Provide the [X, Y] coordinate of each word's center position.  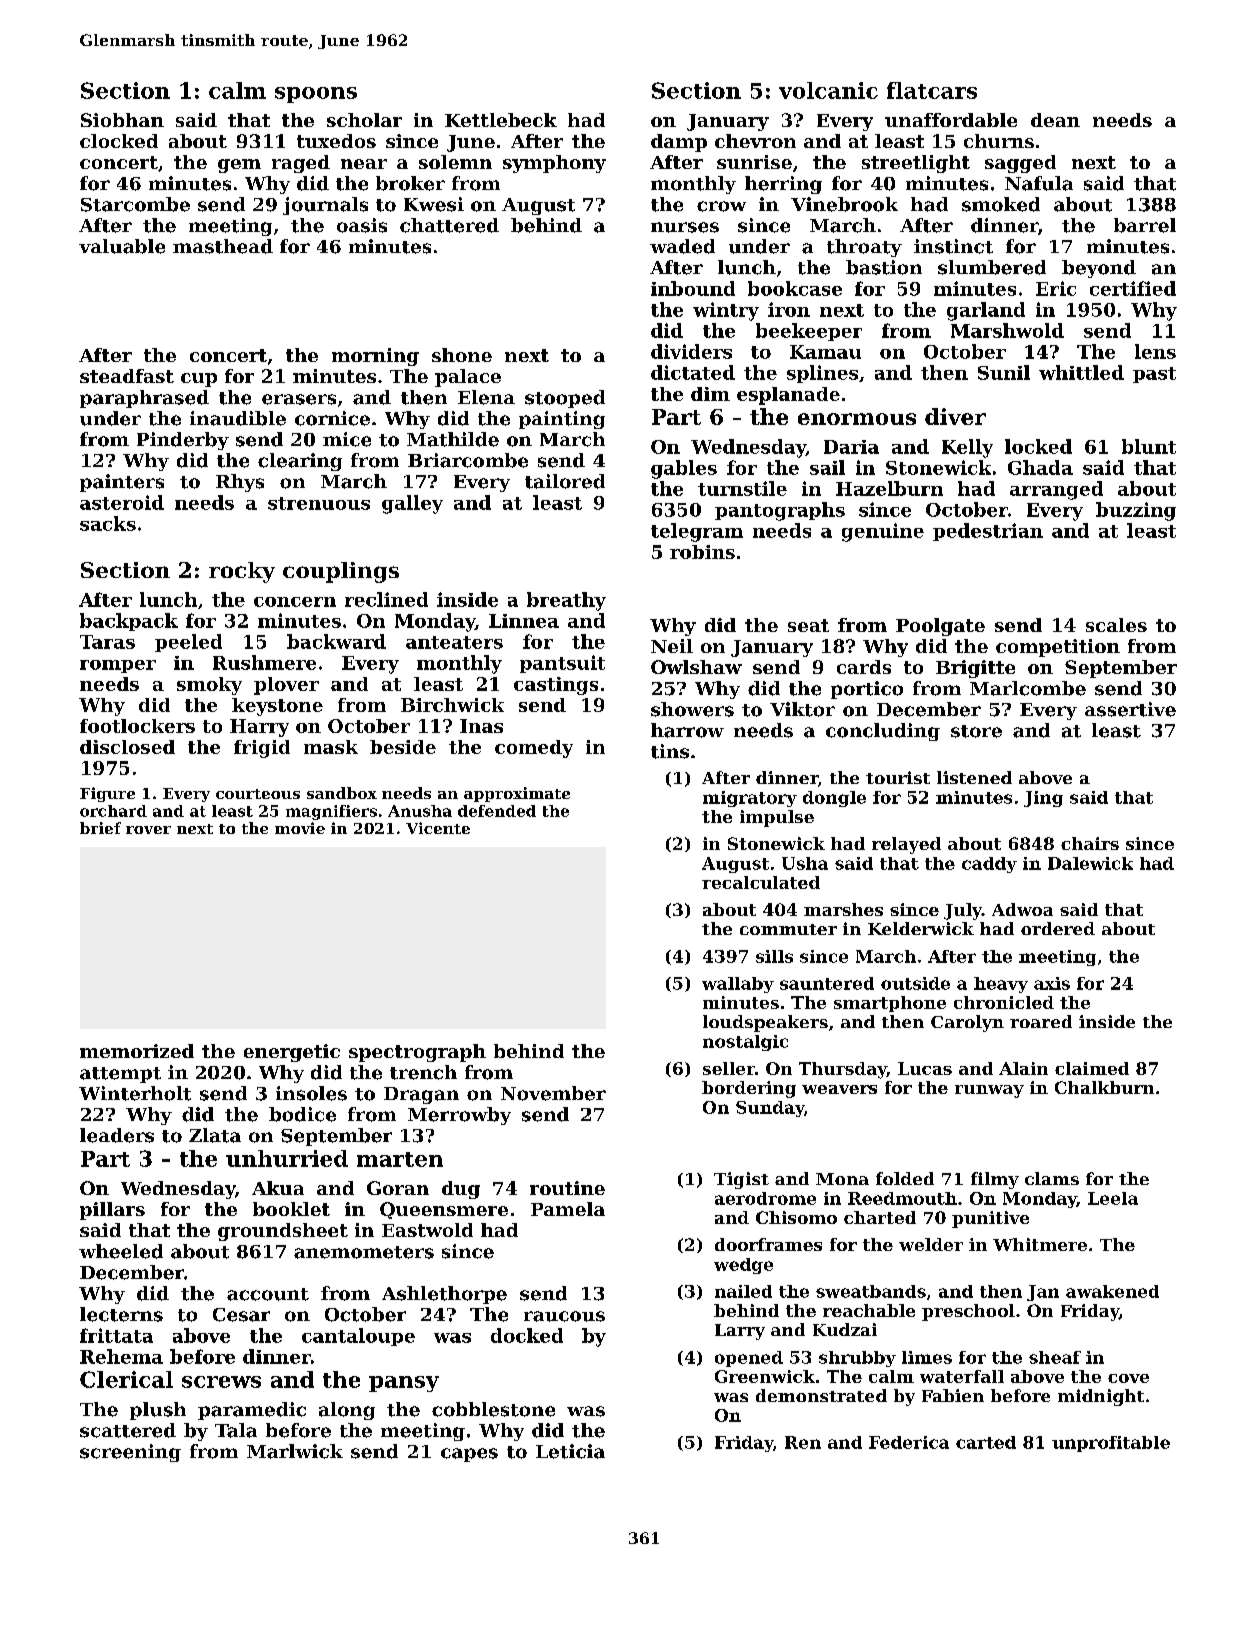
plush [158, 1411]
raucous [564, 1316]
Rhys [240, 483]
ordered [1058, 928]
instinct [953, 246]
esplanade [788, 396]
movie [300, 828]
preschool [968, 1312]
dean [1055, 120]
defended [497, 811]
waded [682, 246]
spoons [316, 95]
